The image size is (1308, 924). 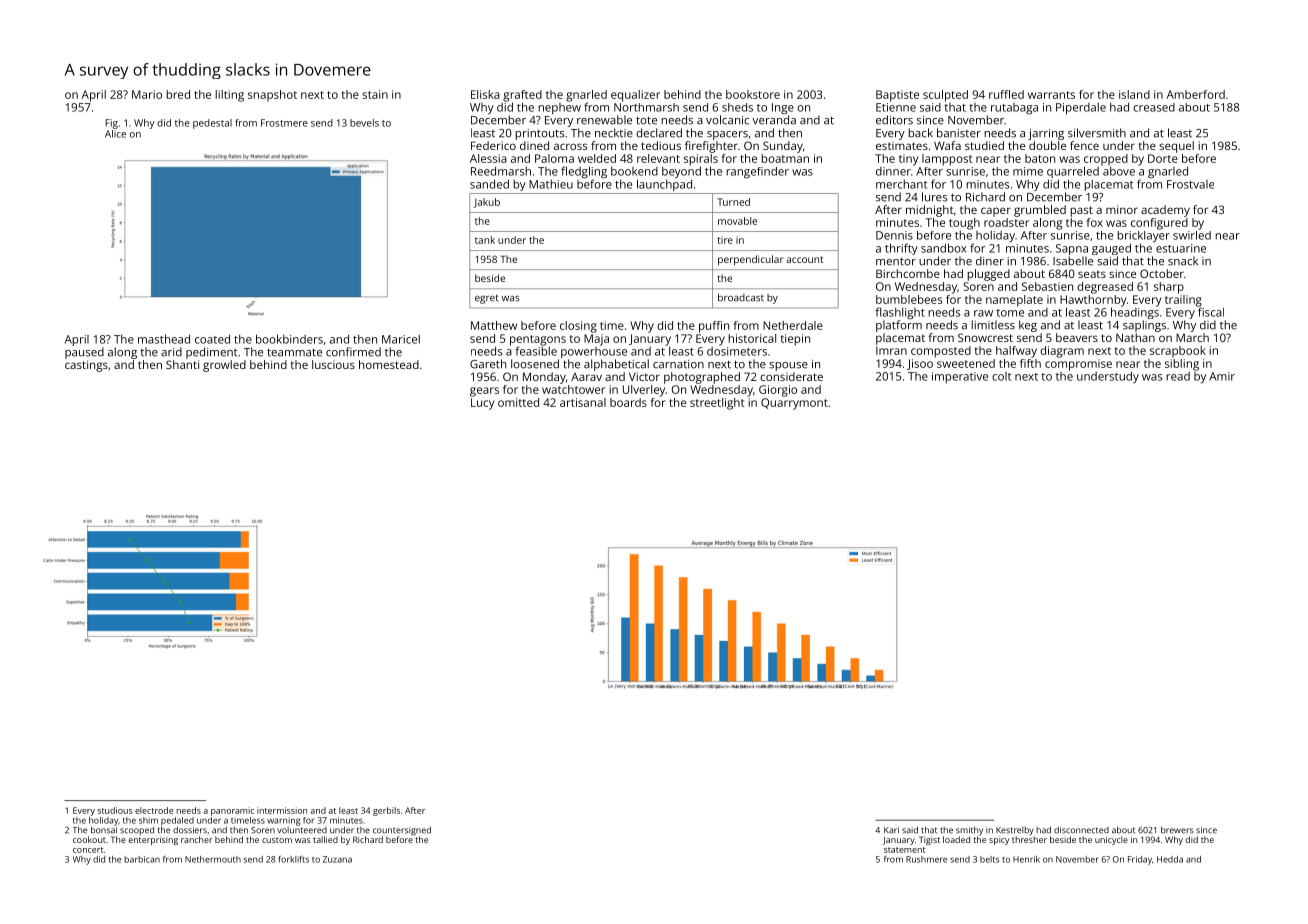 I want to click on historical, so click(x=752, y=338).
